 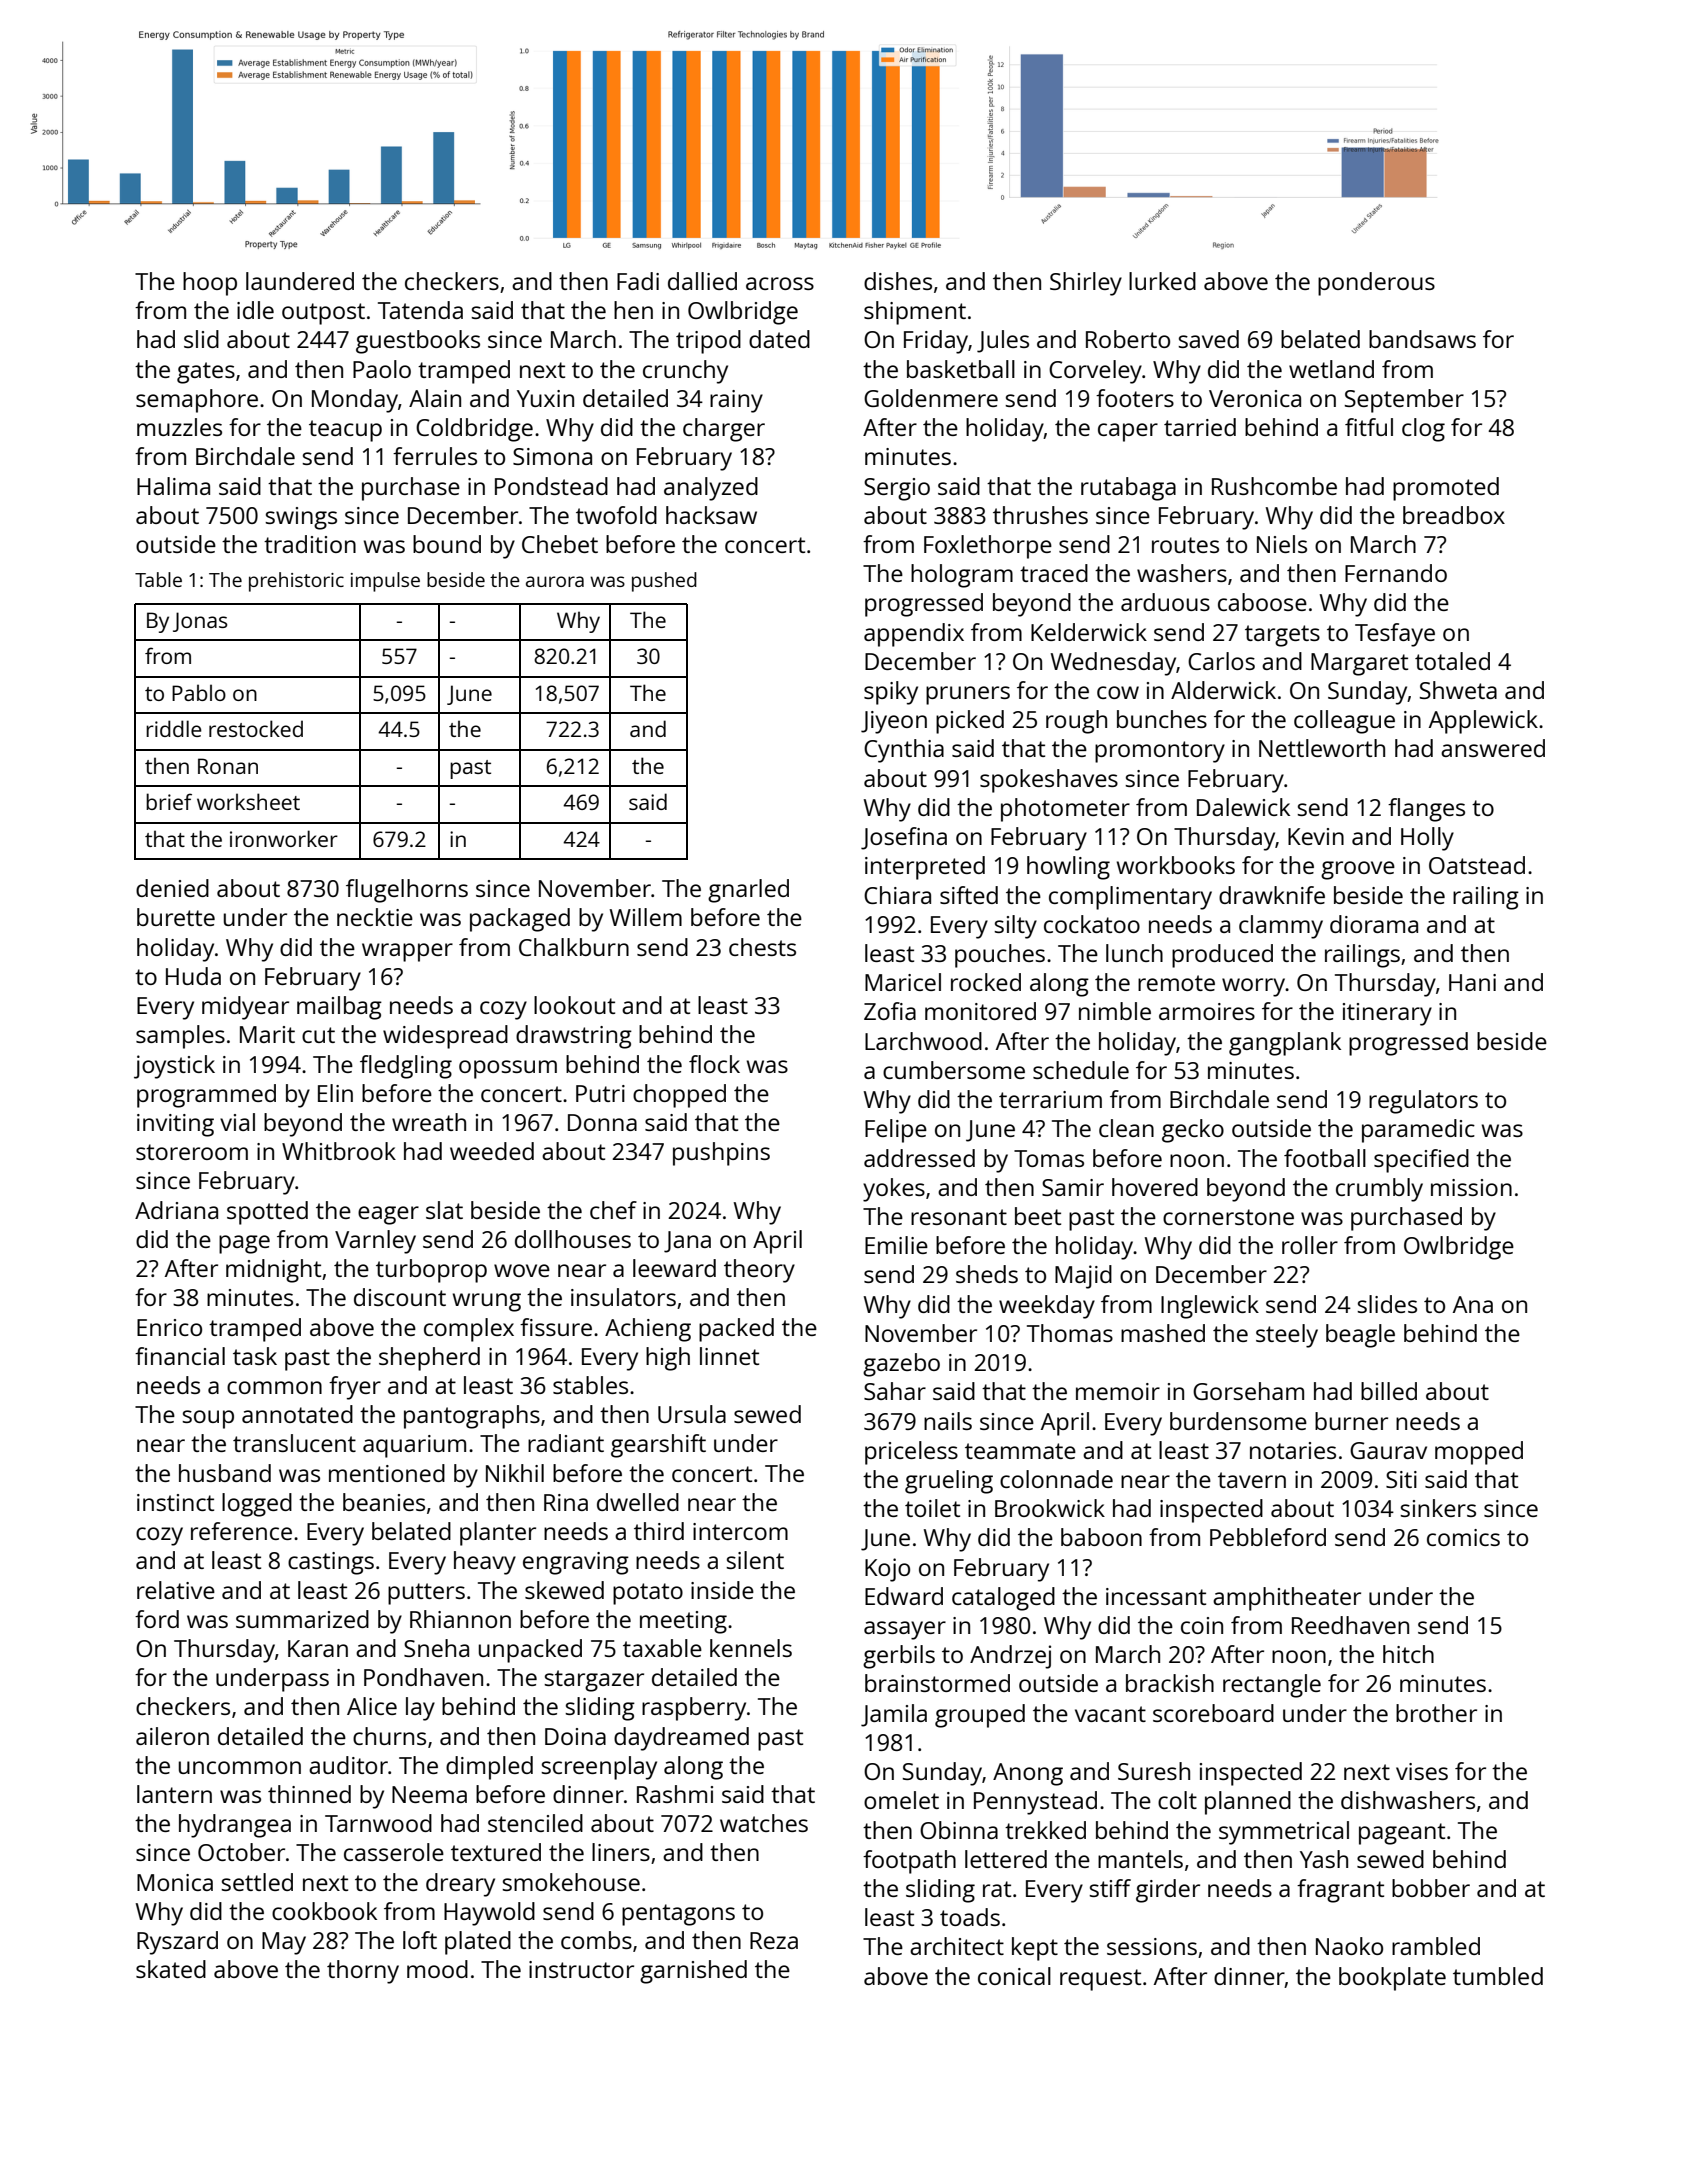 What do you see at coordinates (382, 369) in the screenshot?
I see `Paolo` at bounding box center [382, 369].
